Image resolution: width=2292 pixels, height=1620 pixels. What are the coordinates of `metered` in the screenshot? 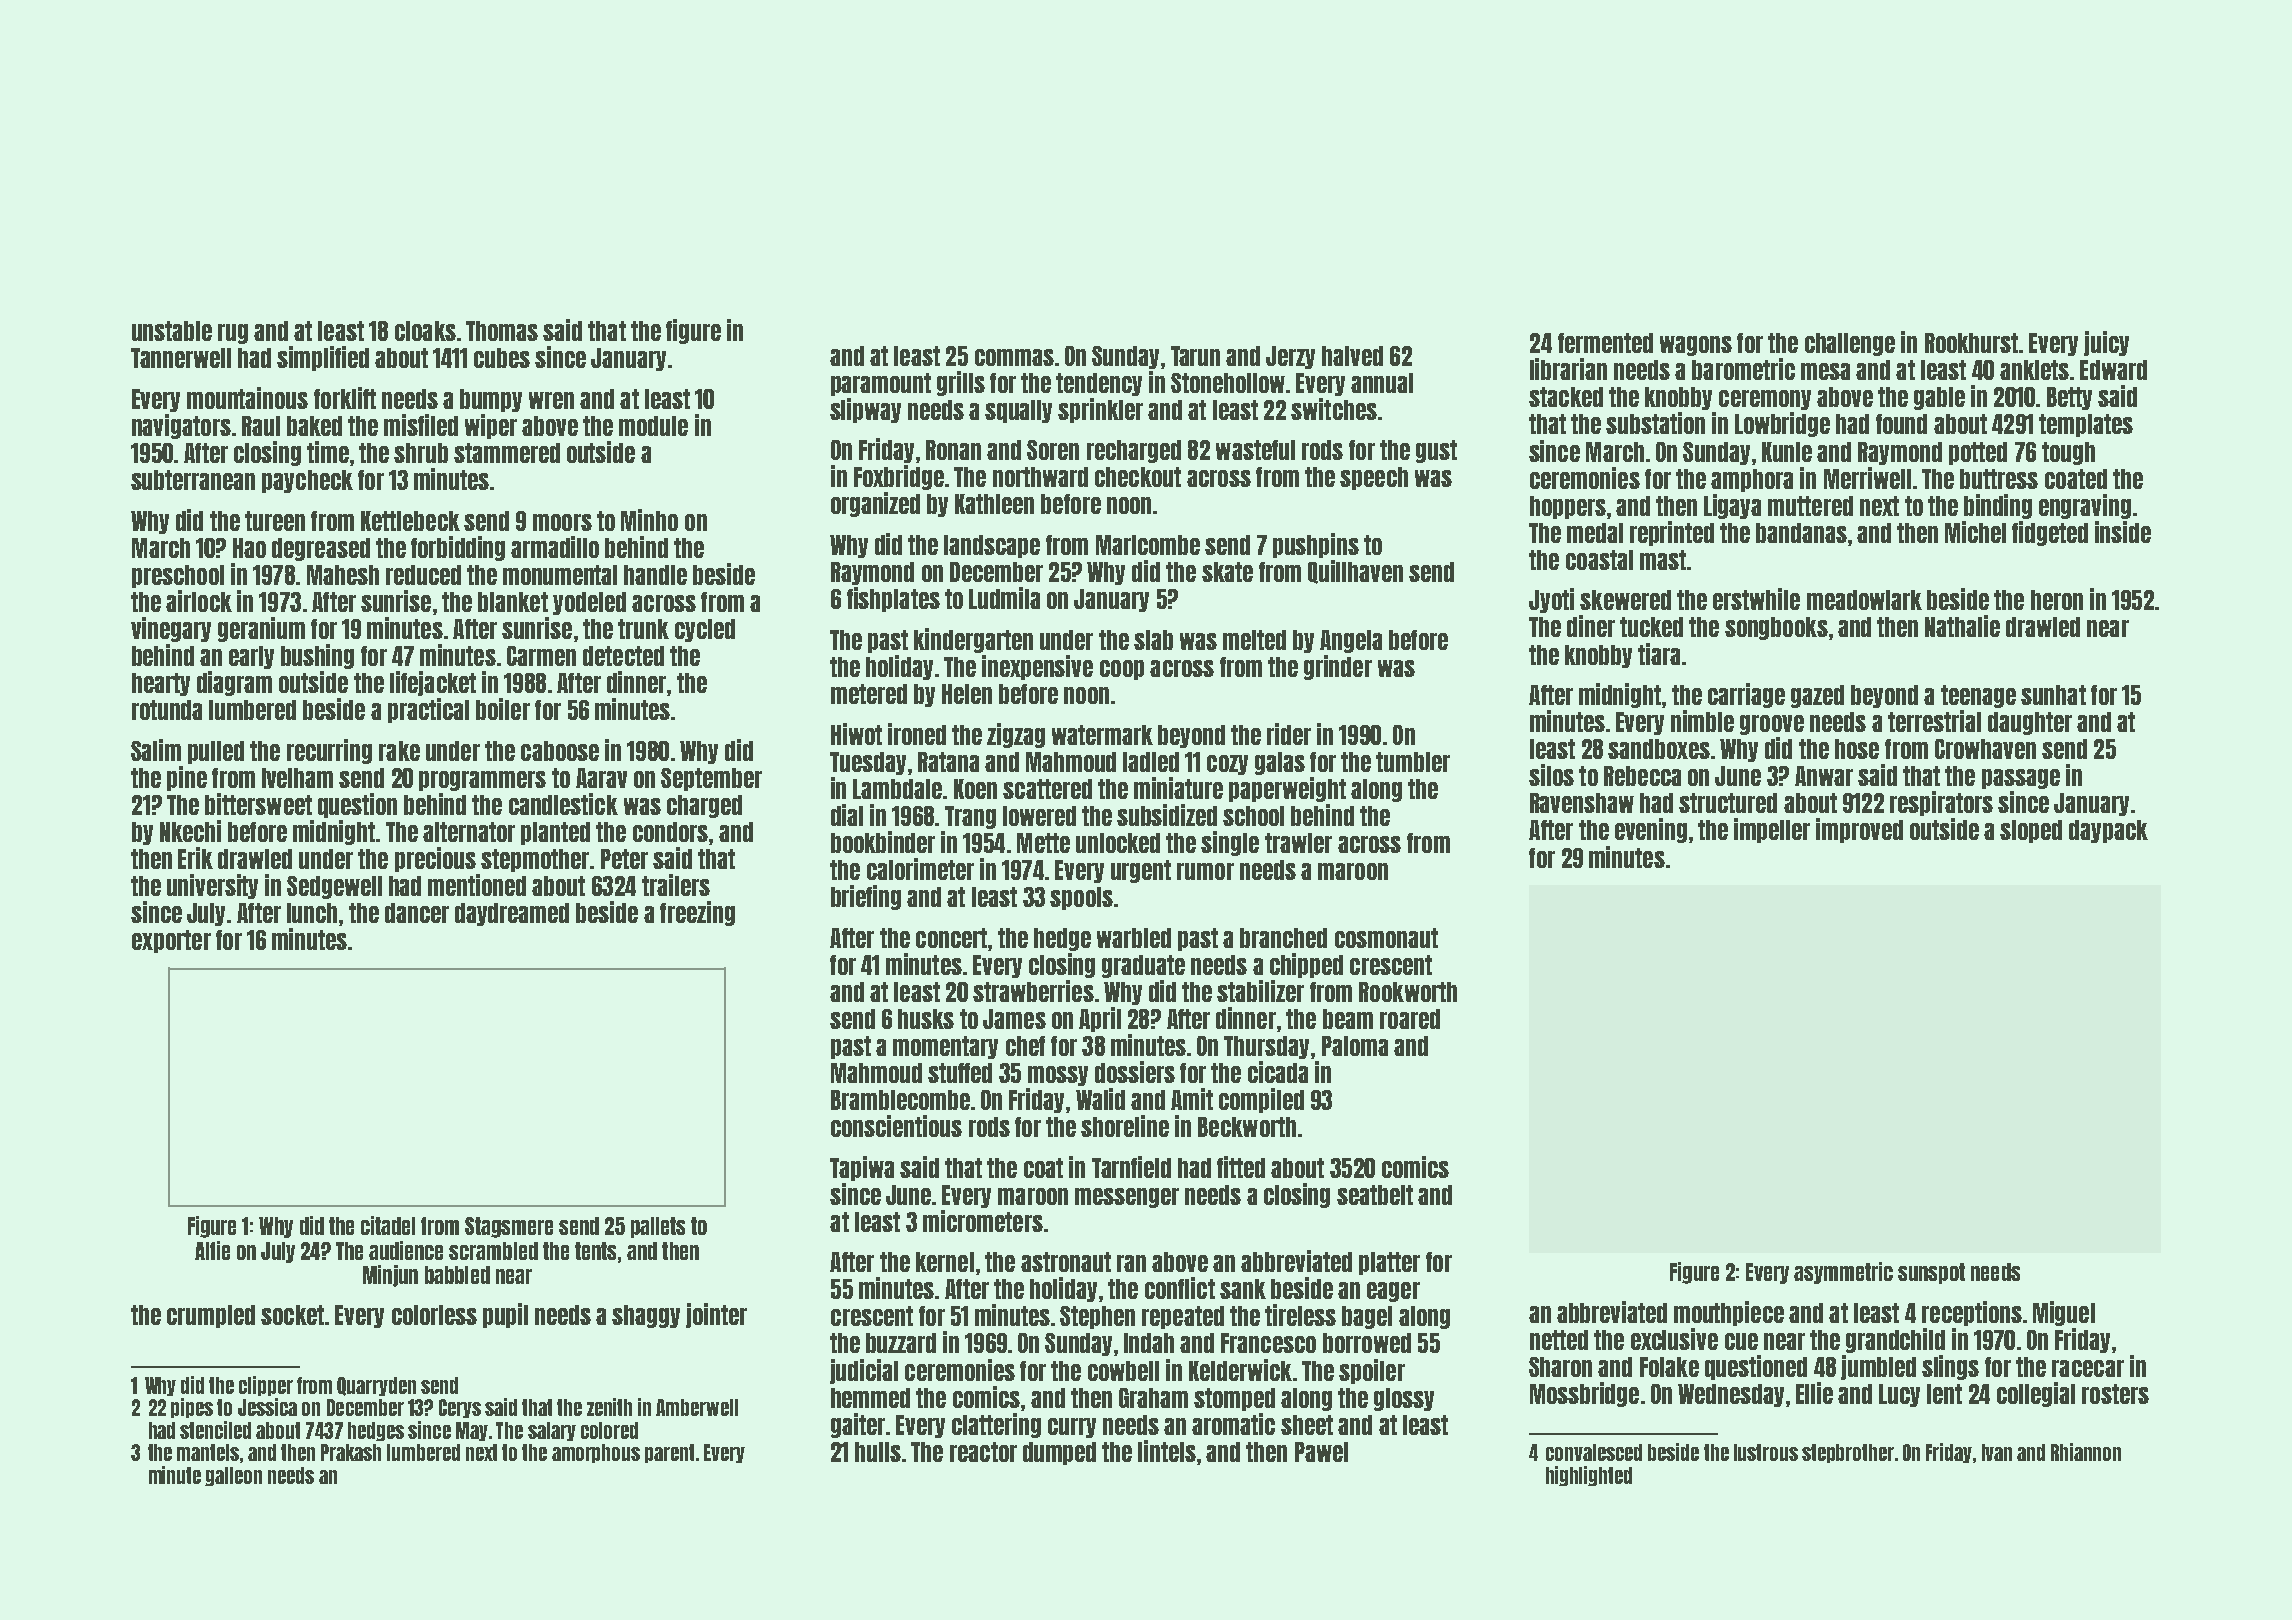 It's located at (869, 694).
